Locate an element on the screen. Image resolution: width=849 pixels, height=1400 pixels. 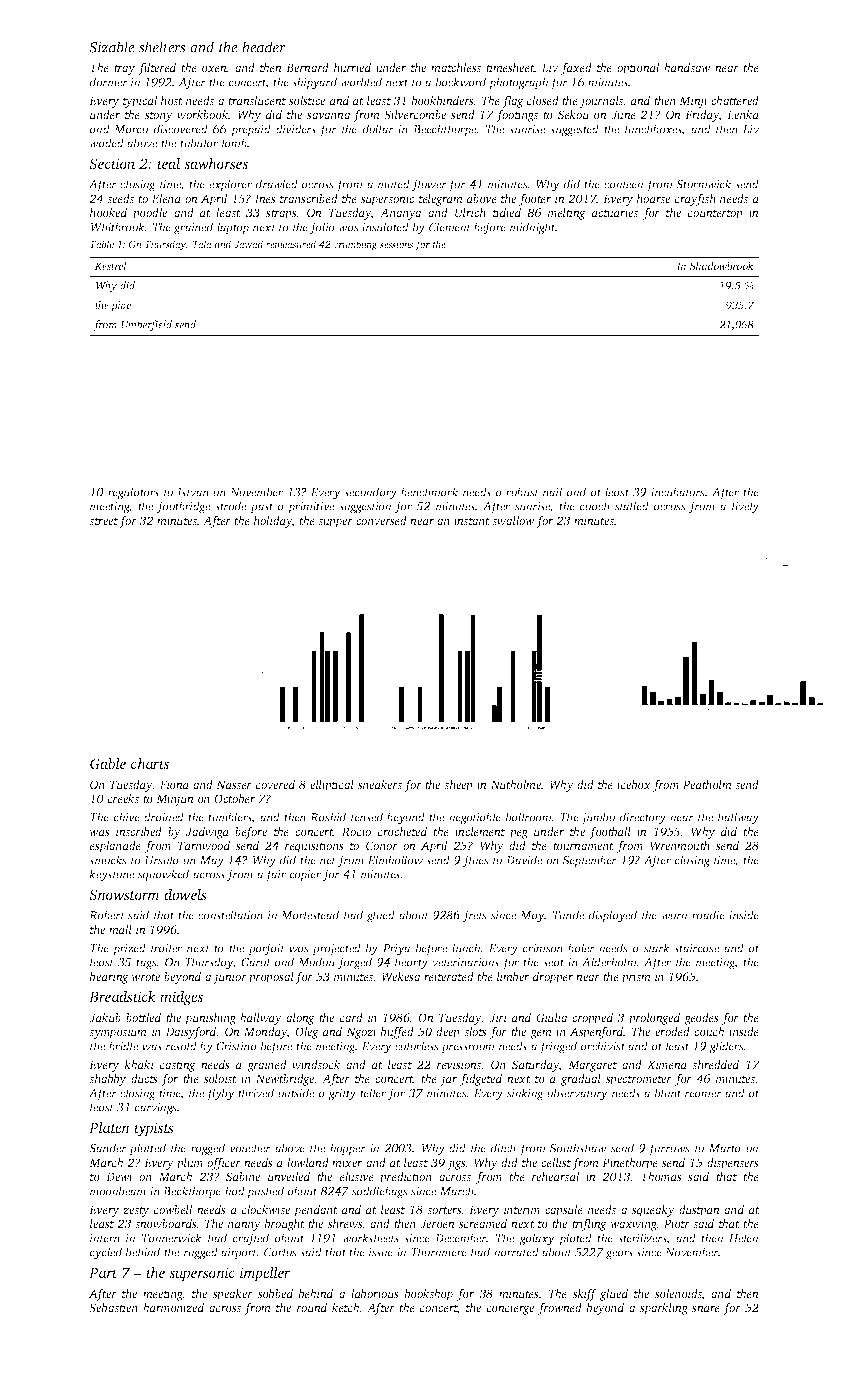
Nasser is located at coordinates (234, 784).
